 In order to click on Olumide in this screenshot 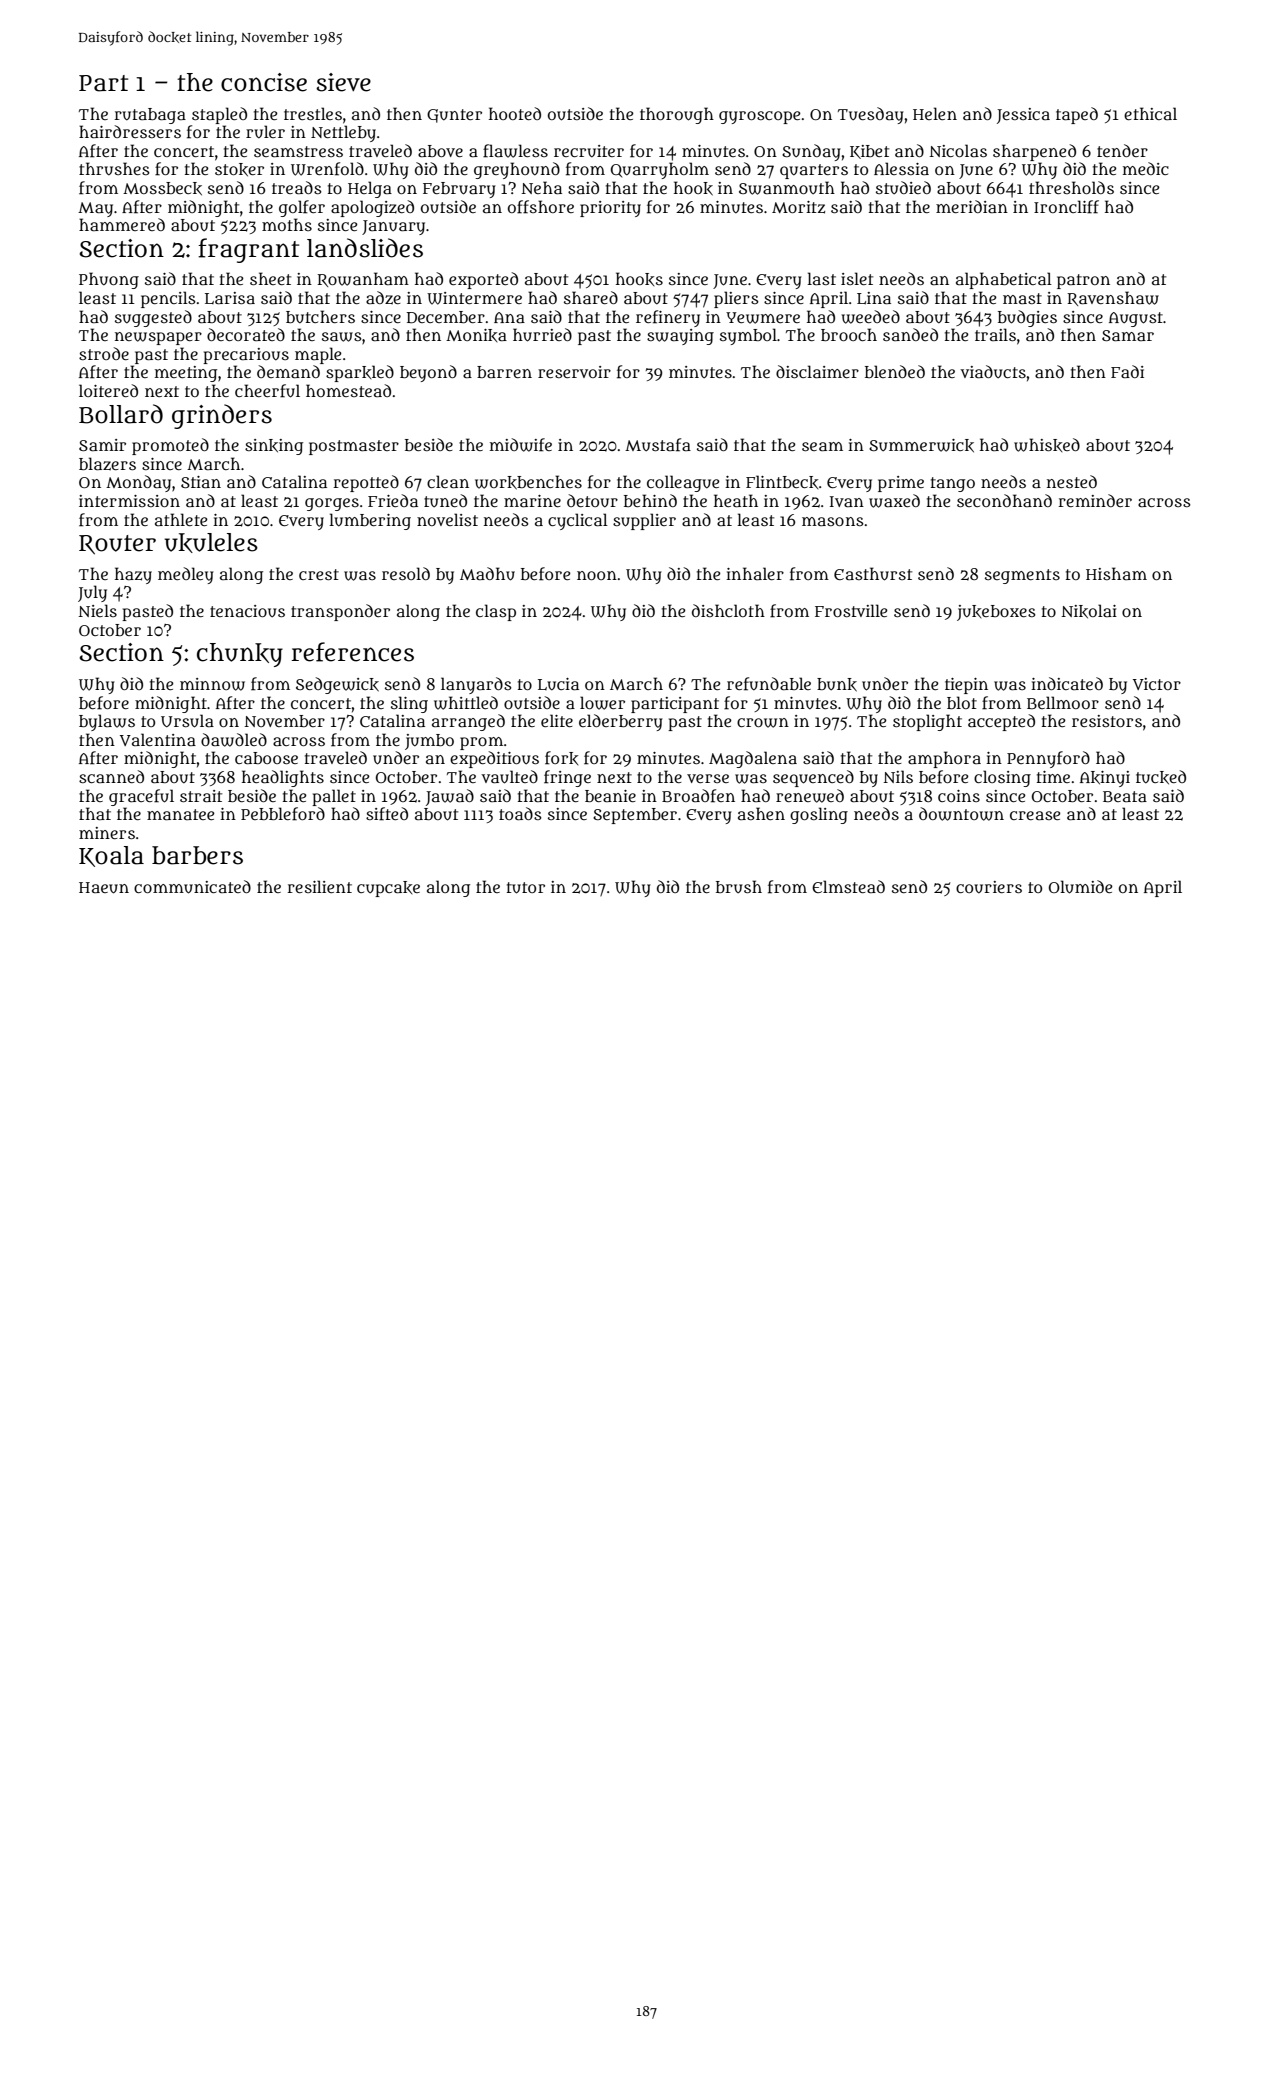, I will do `click(1081, 887)`.
